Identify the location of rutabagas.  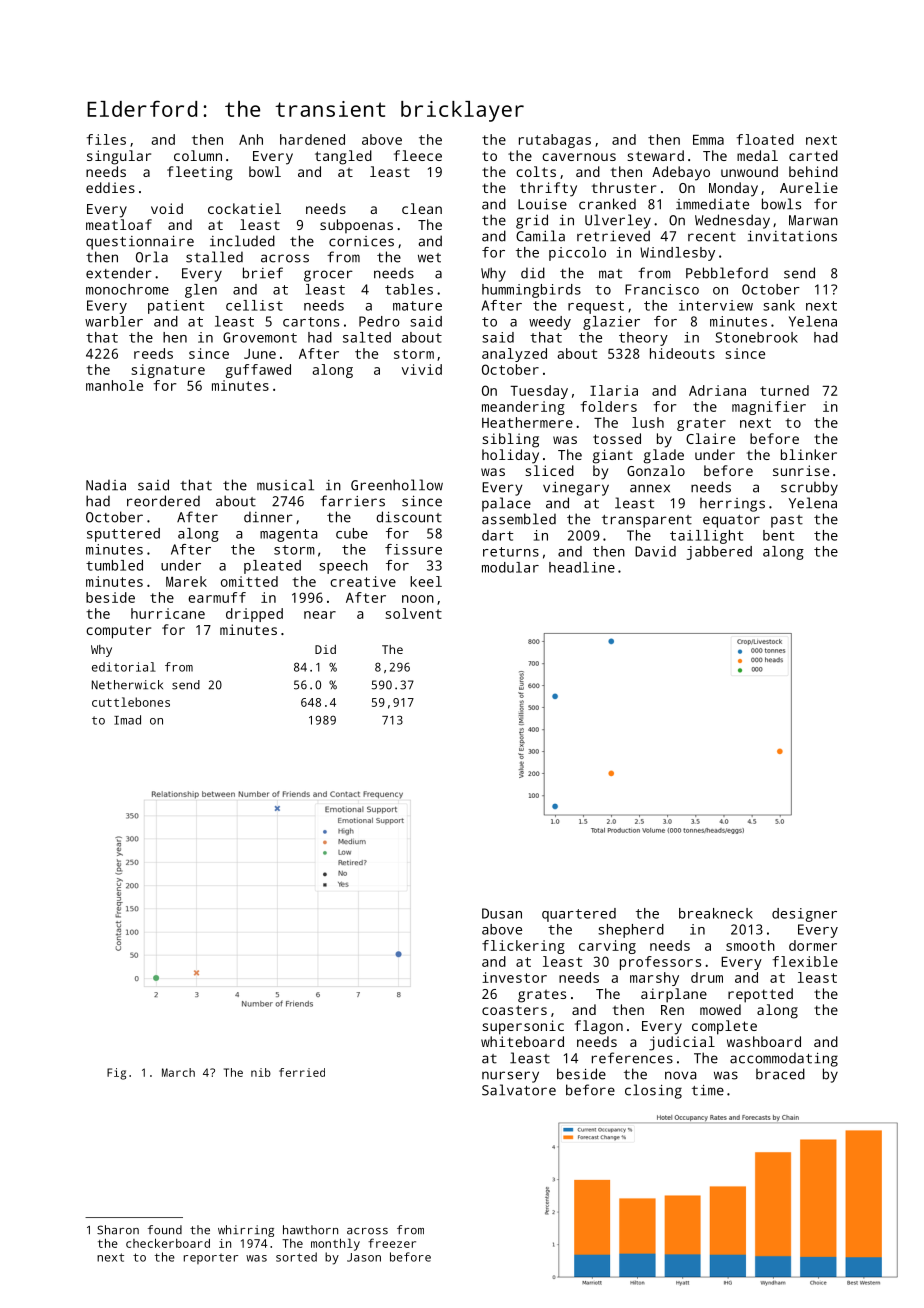
(555, 141).
